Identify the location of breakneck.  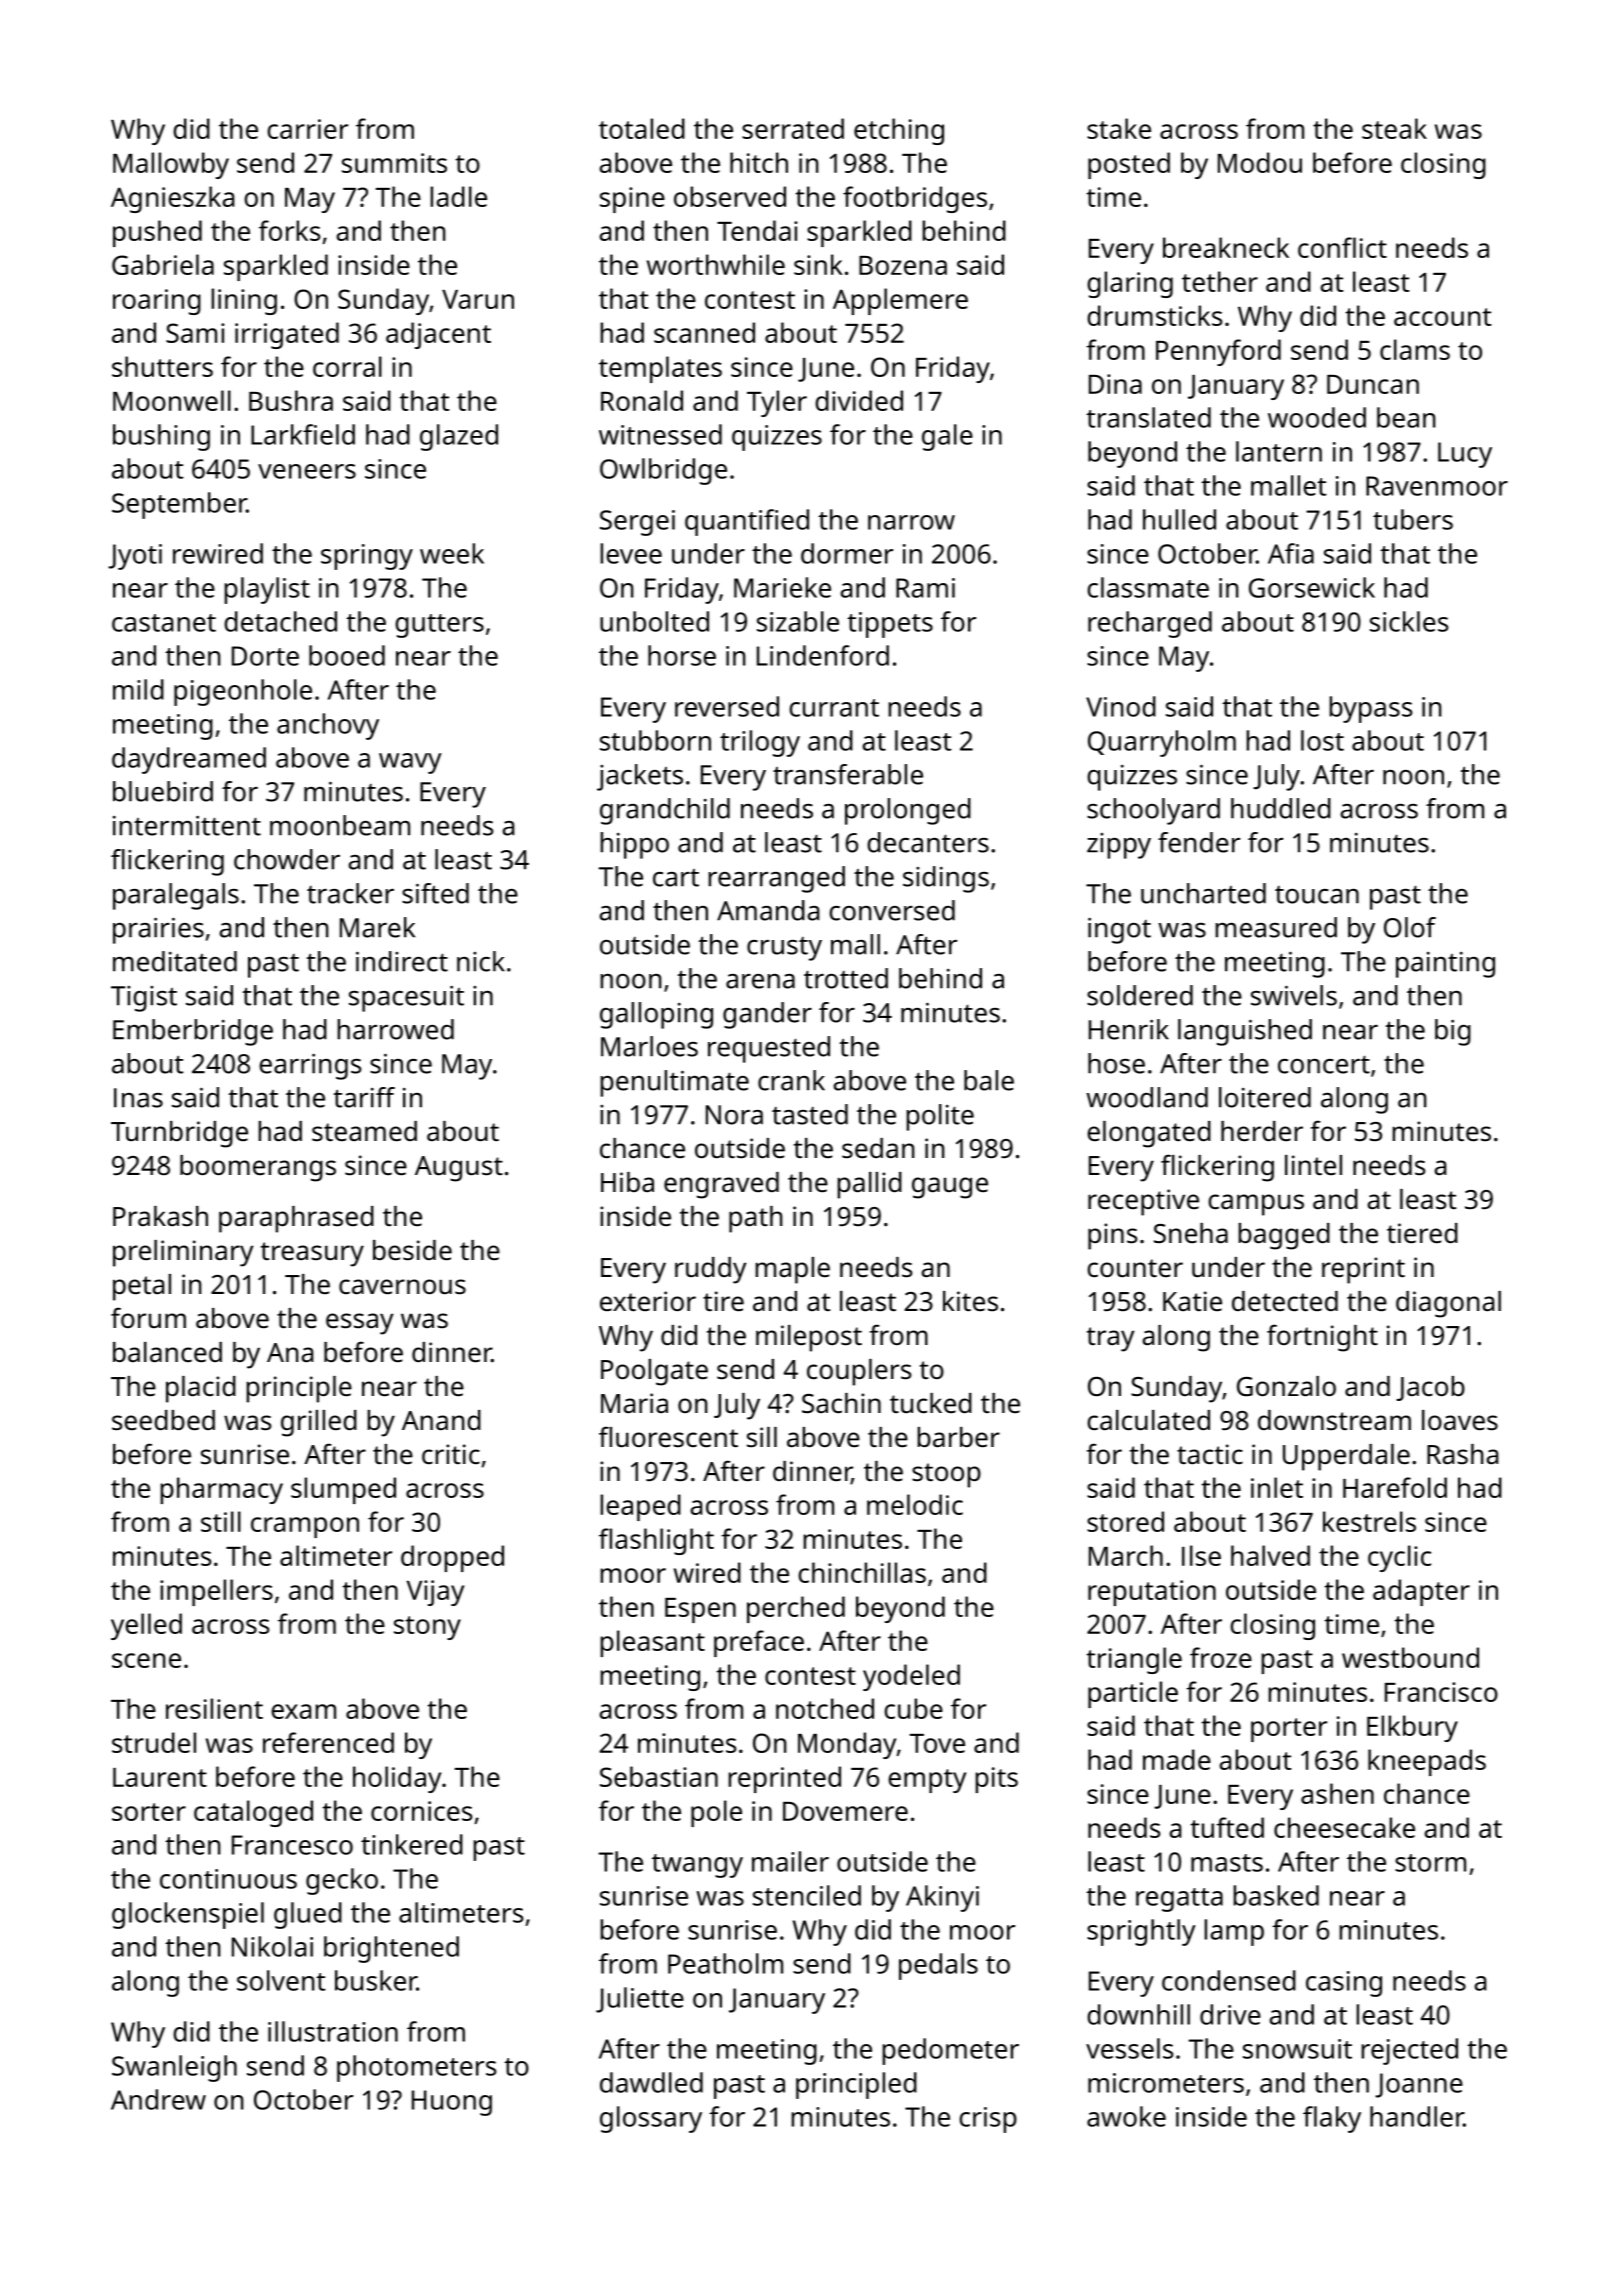
(1226, 247).
